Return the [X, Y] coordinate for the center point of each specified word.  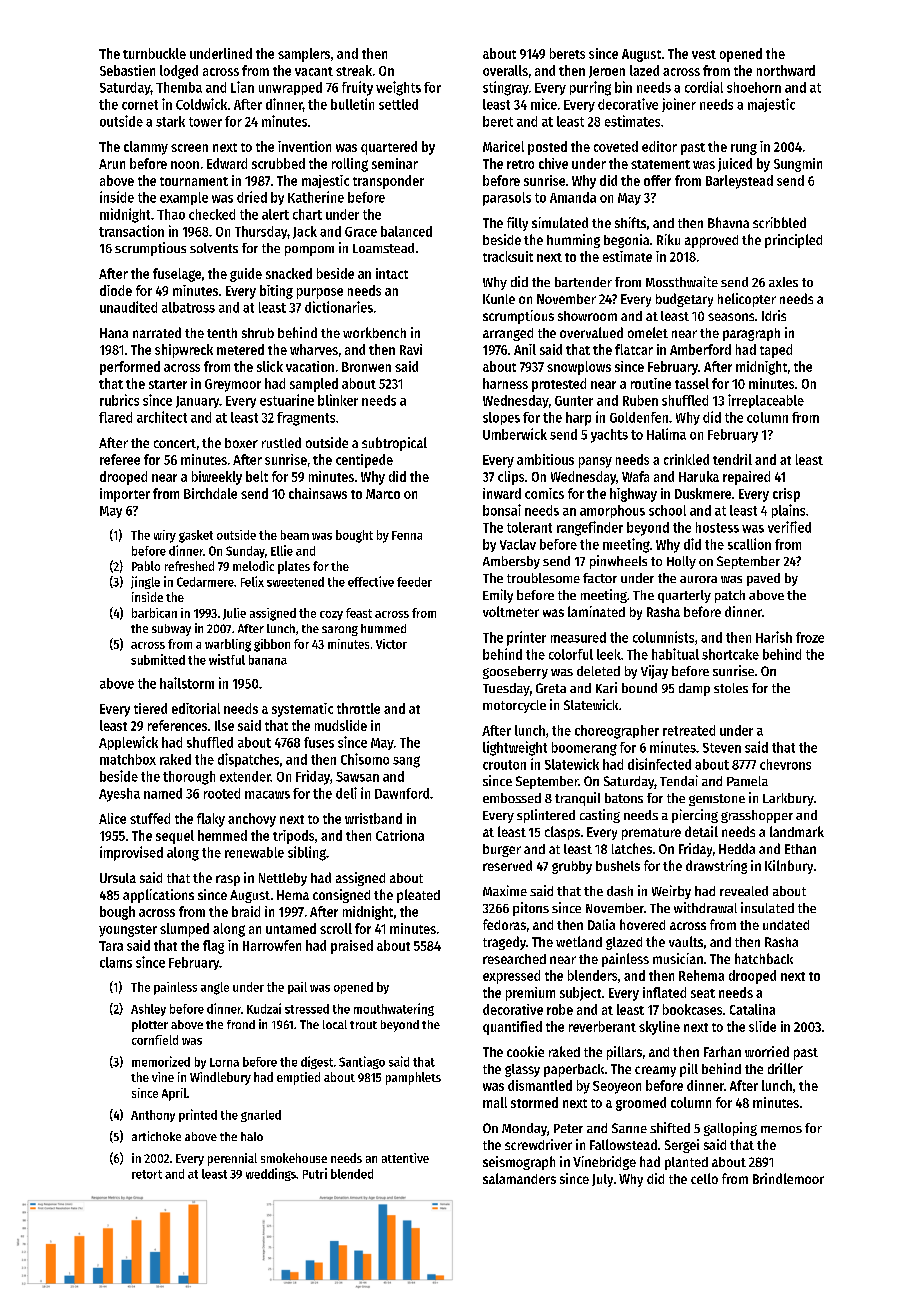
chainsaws [318, 493]
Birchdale [210, 493]
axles [783, 282]
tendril [732, 459]
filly [517, 224]
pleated [418, 896]
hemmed [222, 835]
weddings [271, 1174]
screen [189, 148]
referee [120, 459]
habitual [675, 654]
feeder [414, 582]
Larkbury [788, 799]
